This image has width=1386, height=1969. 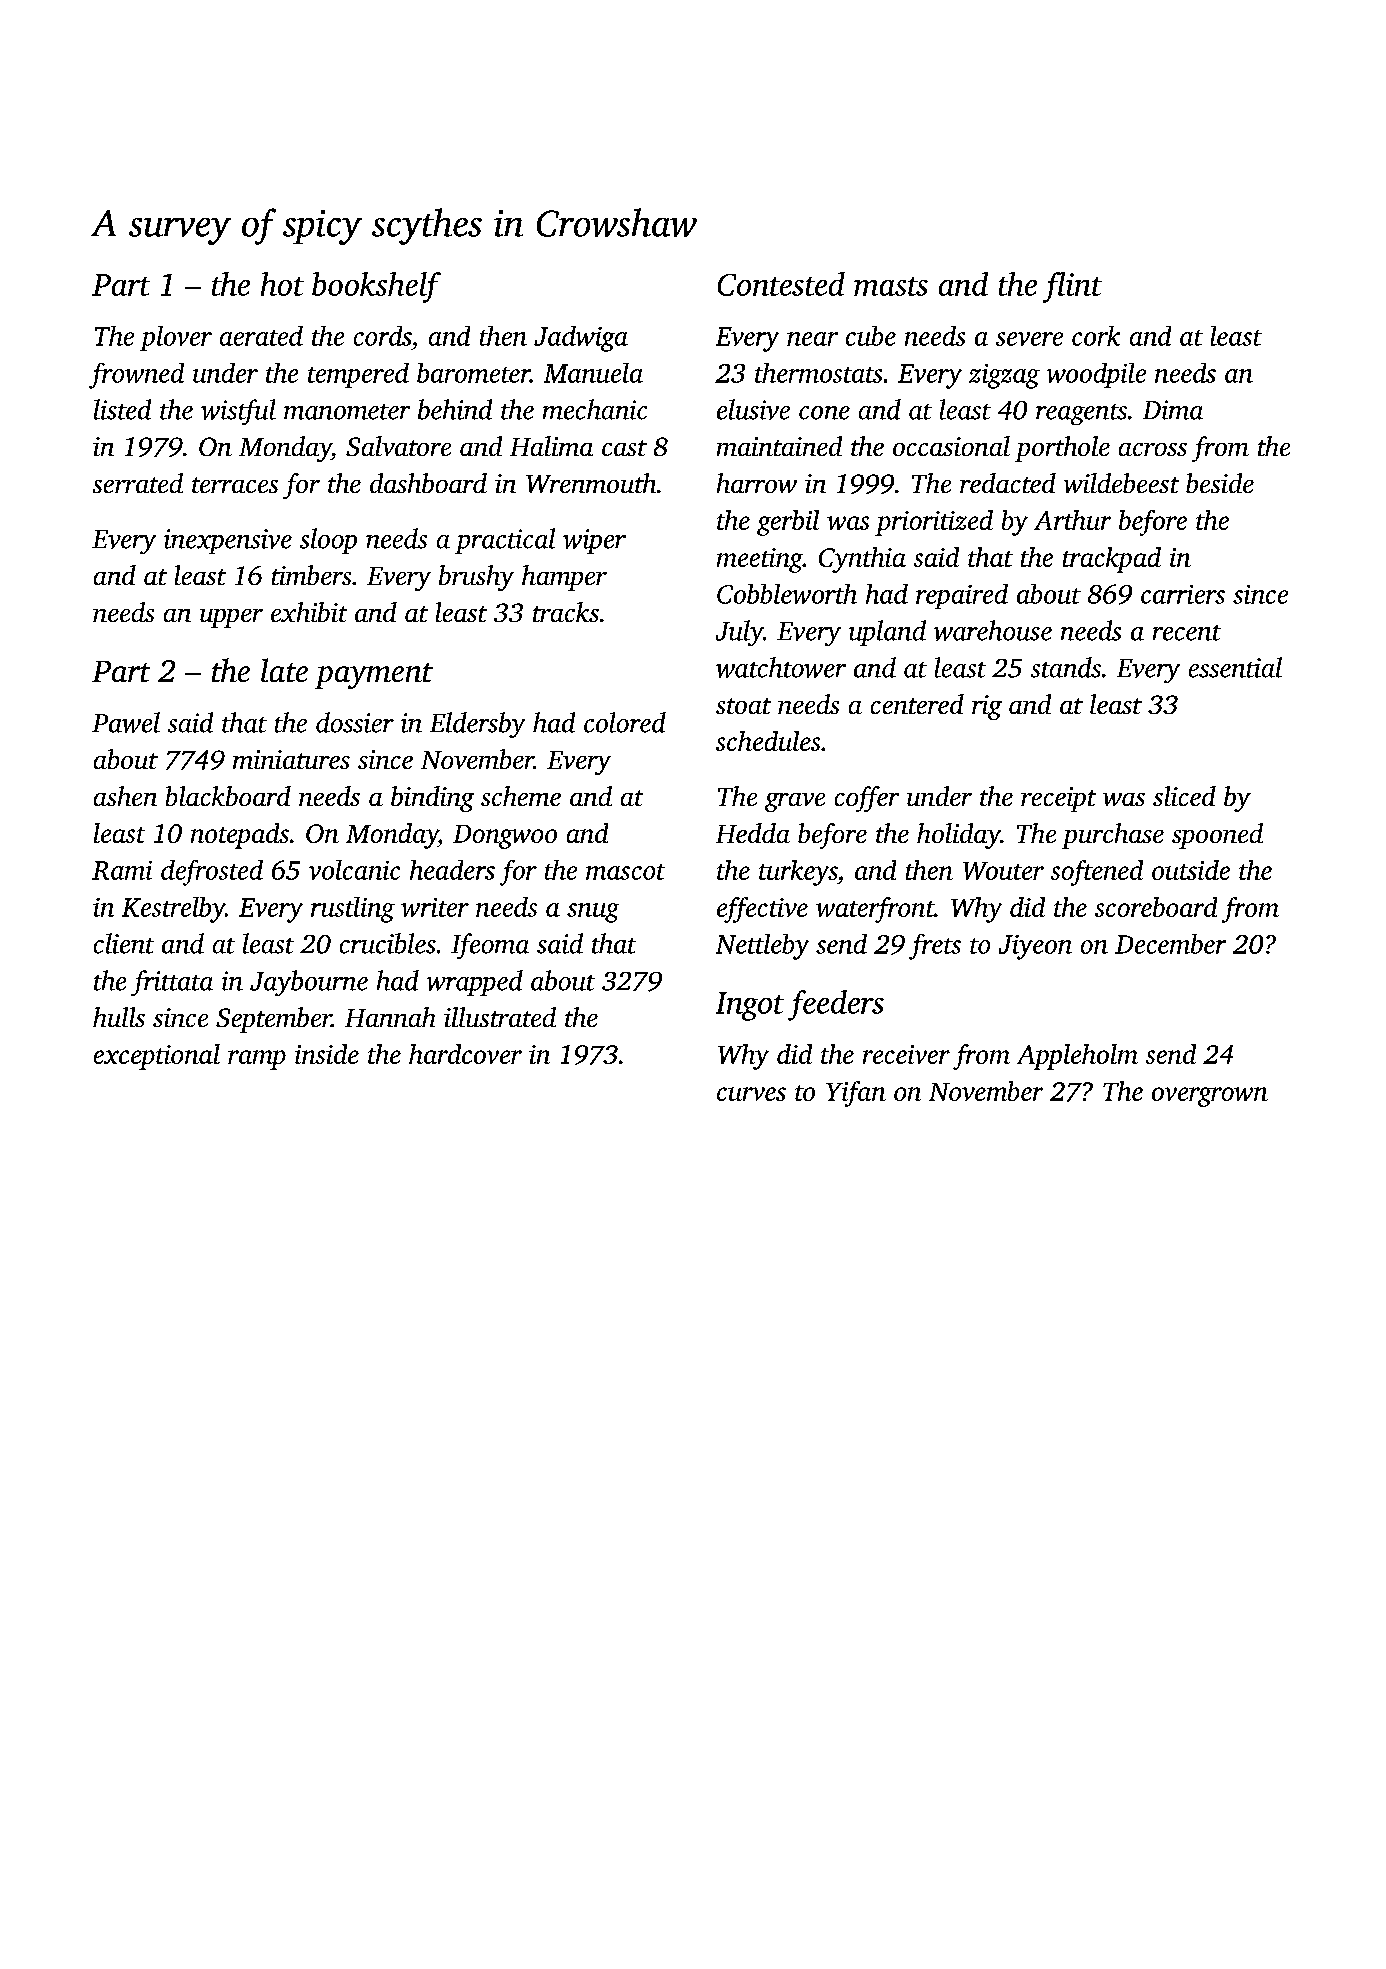 What do you see at coordinates (212, 873) in the image?
I see `defrosted` at bounding box center [212, 873].
